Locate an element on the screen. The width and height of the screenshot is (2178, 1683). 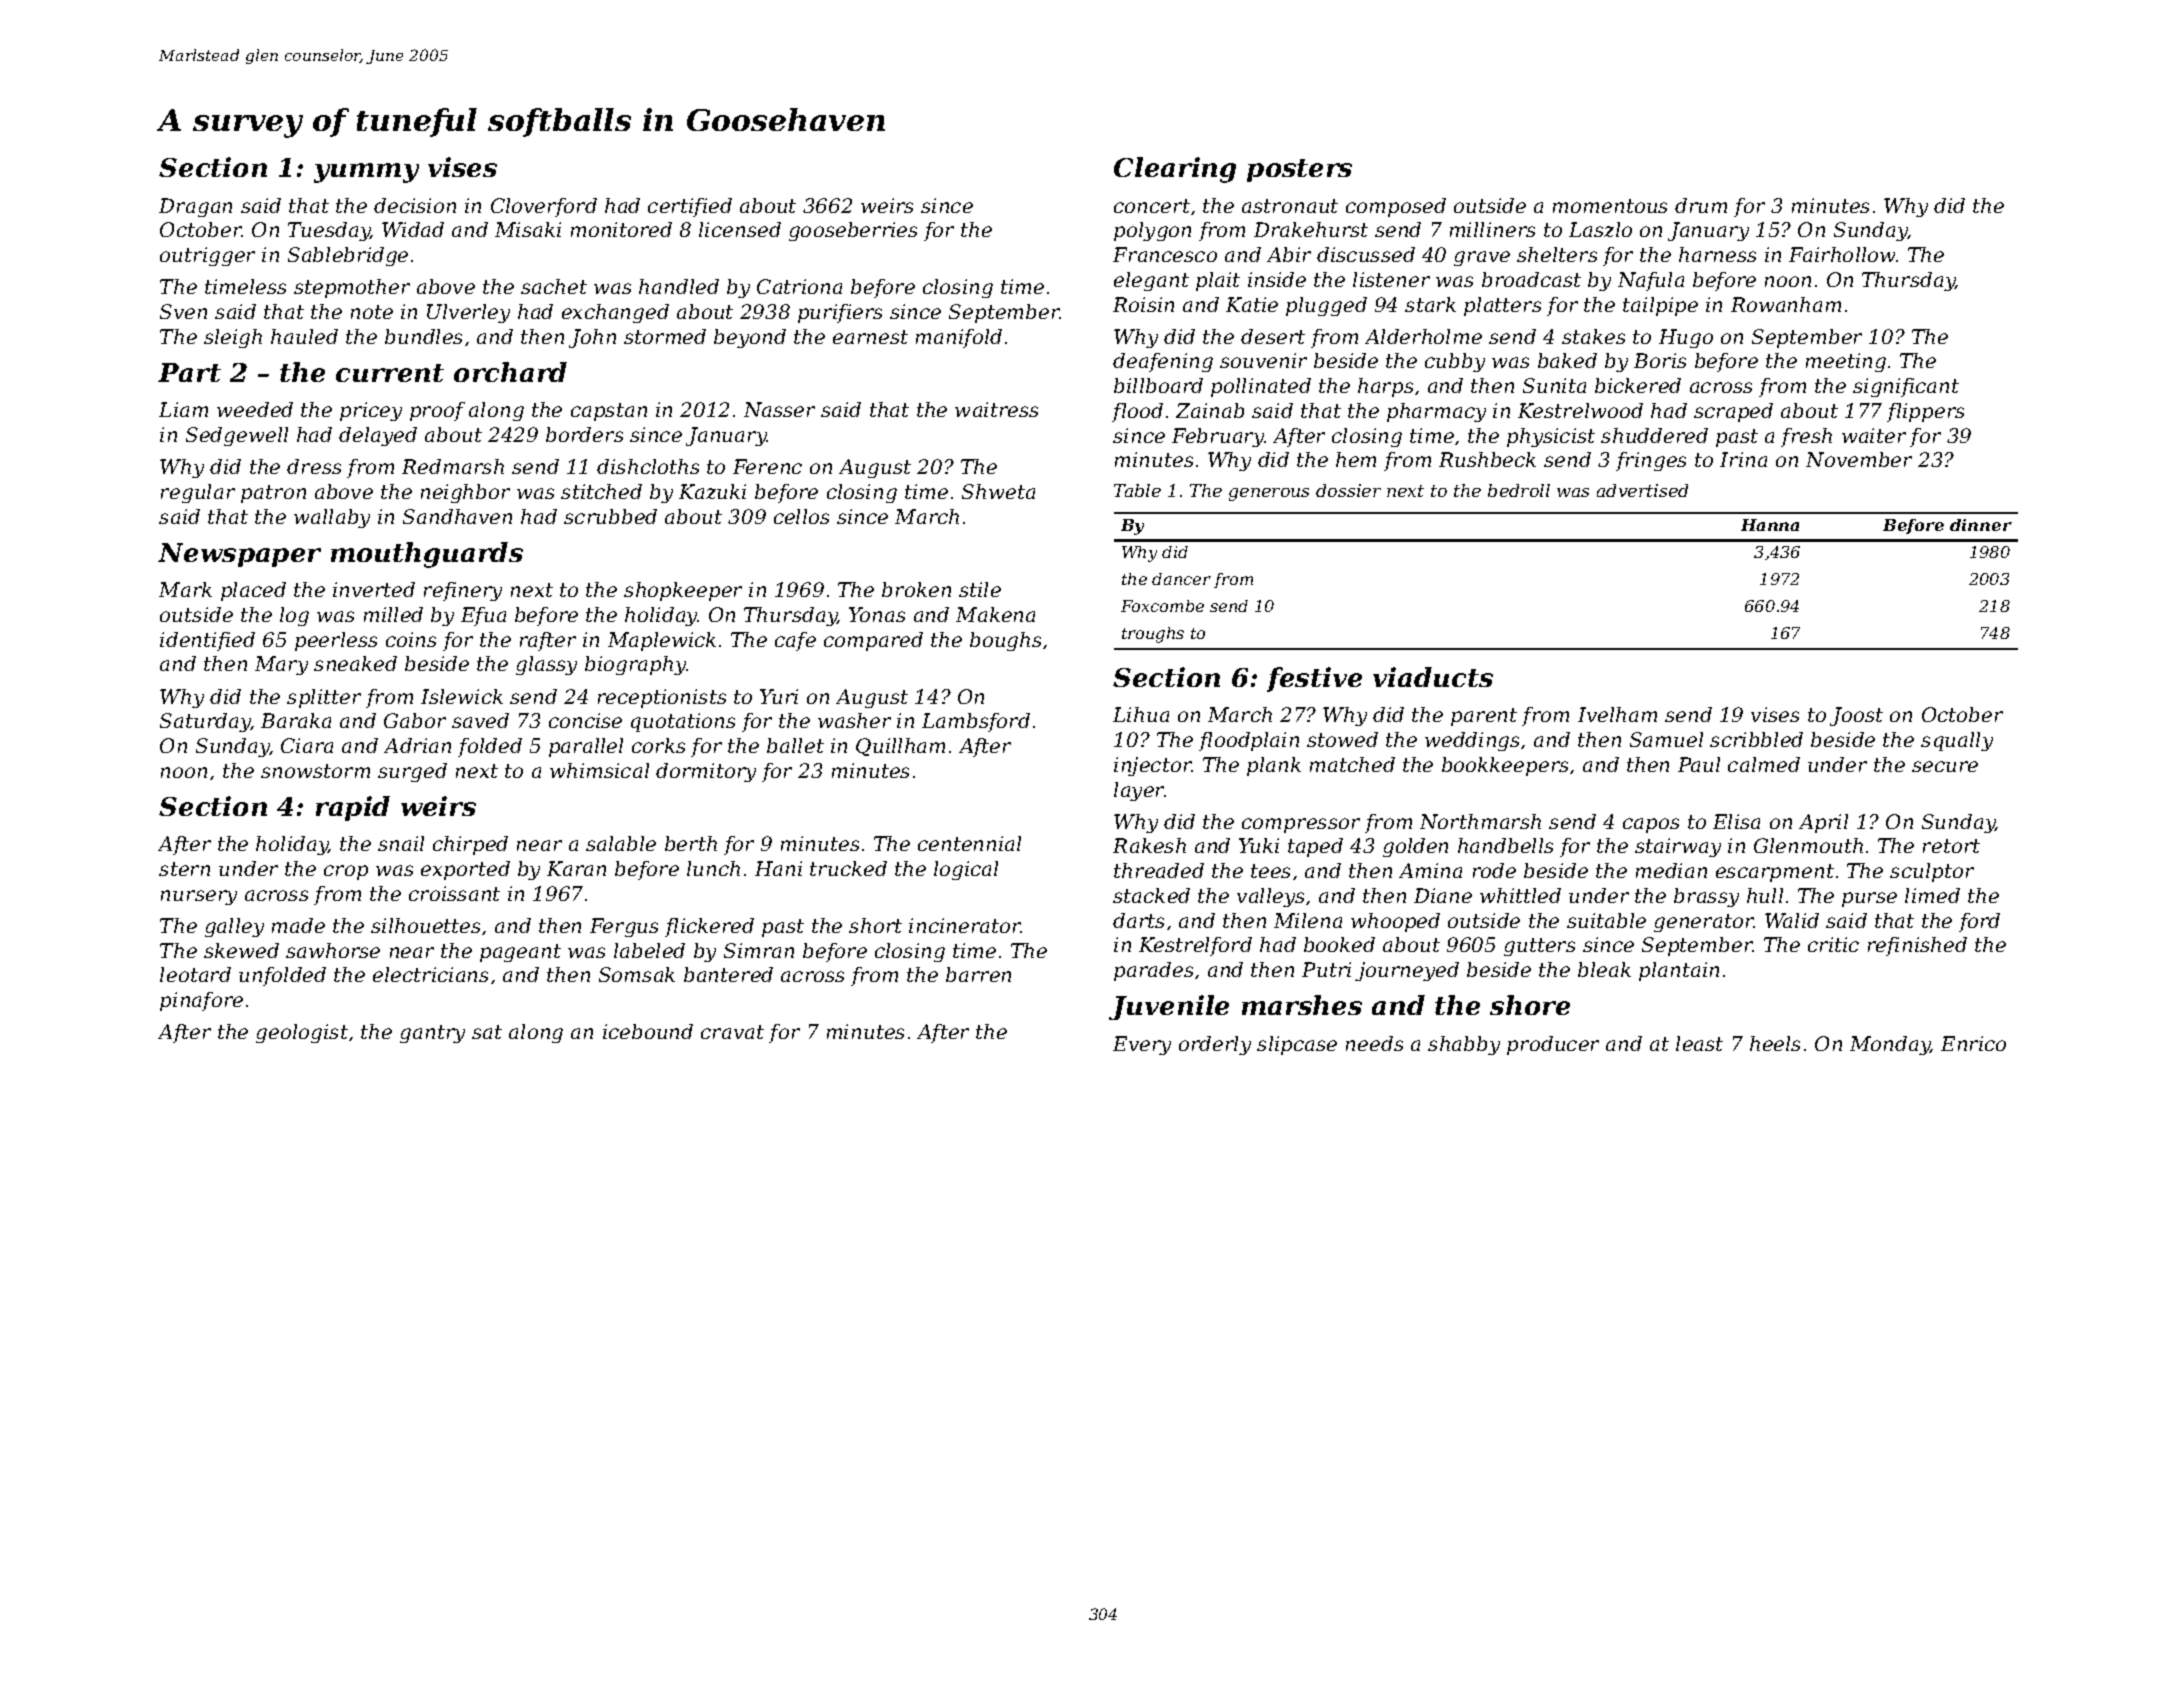
median is located at coordinates (1671, 870).
